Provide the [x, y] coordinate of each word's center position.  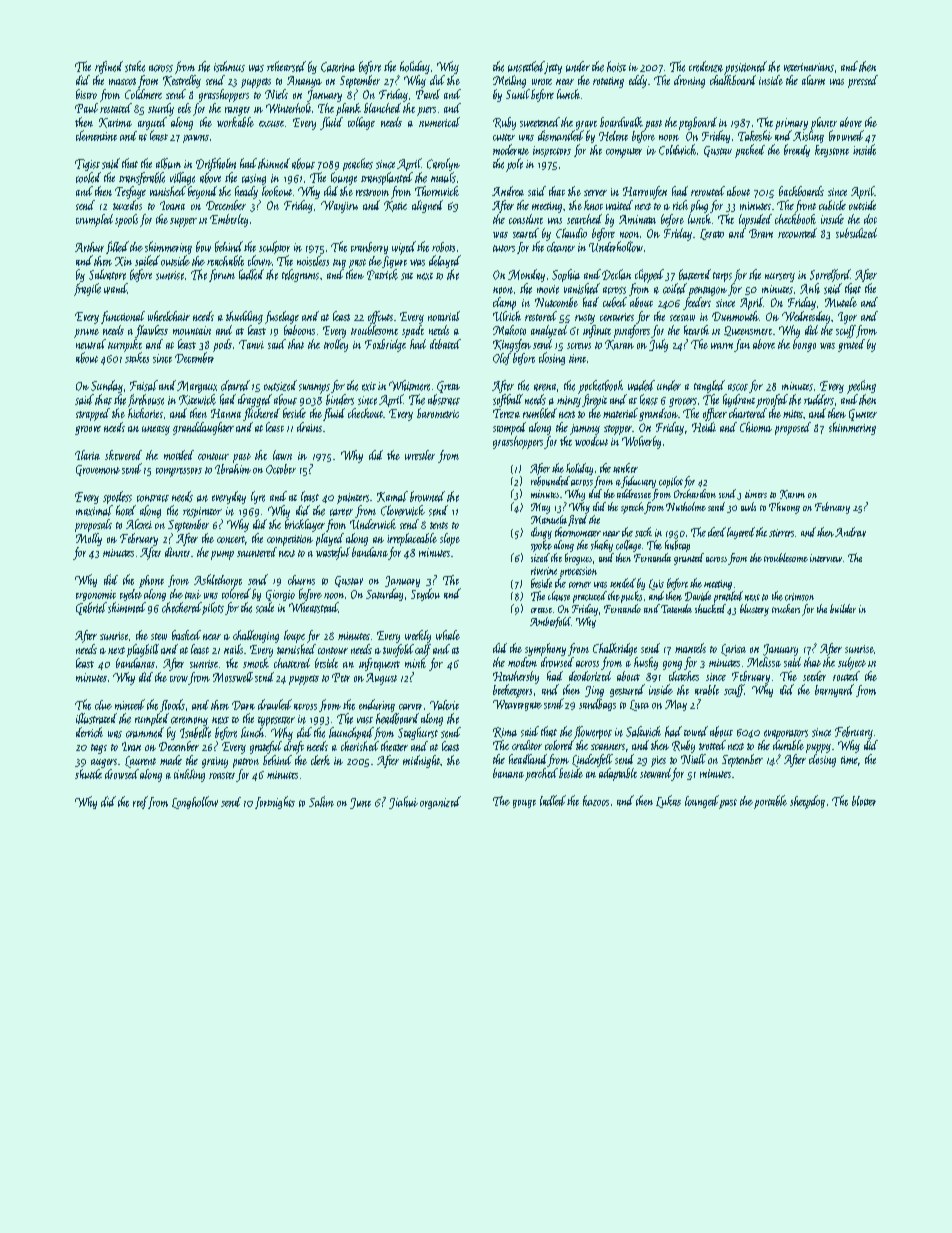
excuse [271, 124]
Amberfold [550, 622]
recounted [797, 233]
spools [126, 220]
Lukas [668, 801]
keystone [832, 151]
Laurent [140, 762]
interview [826, 558]
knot [593, 205]
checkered [182, 607]
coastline [526, 219]
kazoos [596, 800]
